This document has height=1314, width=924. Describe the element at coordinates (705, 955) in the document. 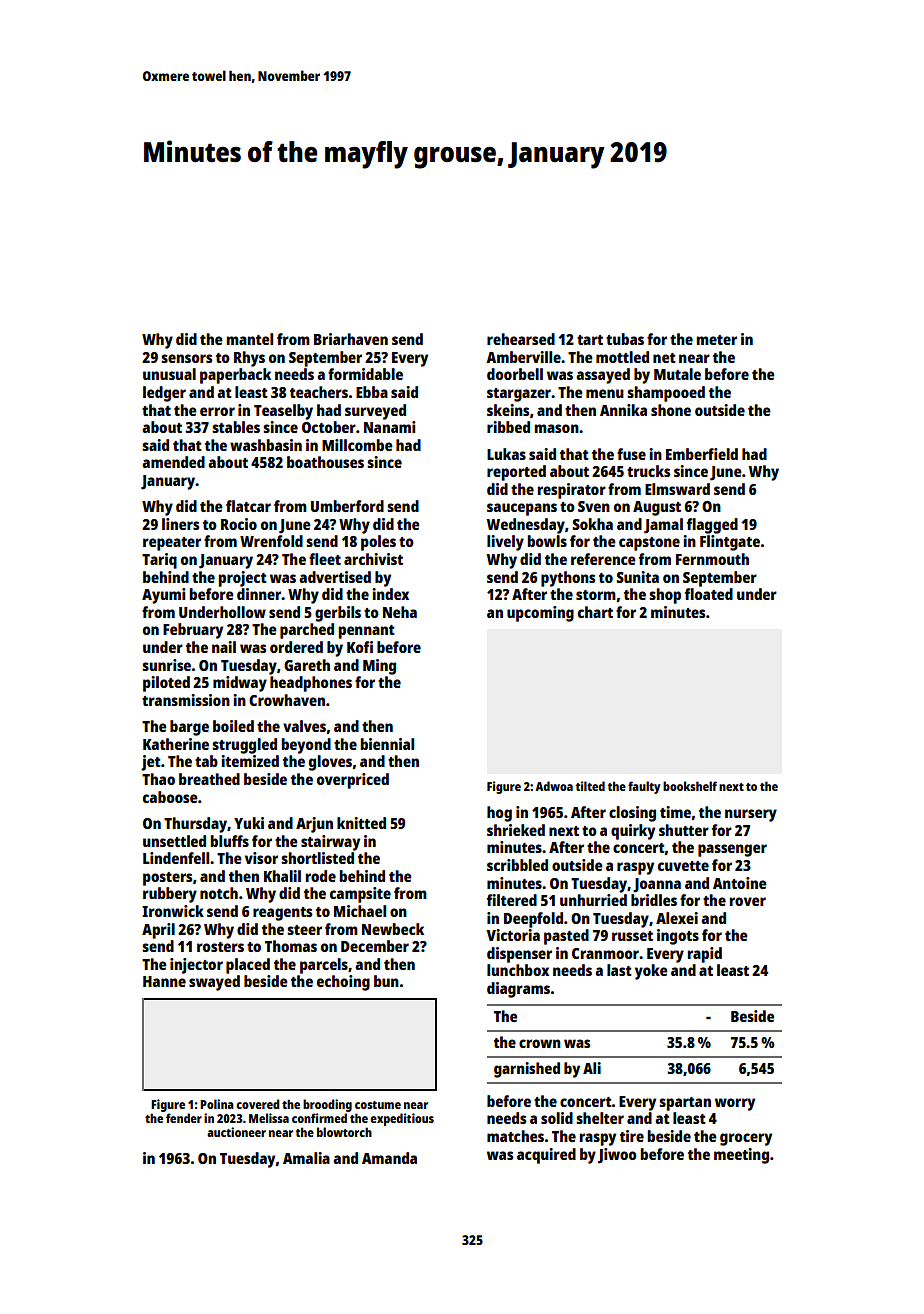

I see `rapid` at that location.
